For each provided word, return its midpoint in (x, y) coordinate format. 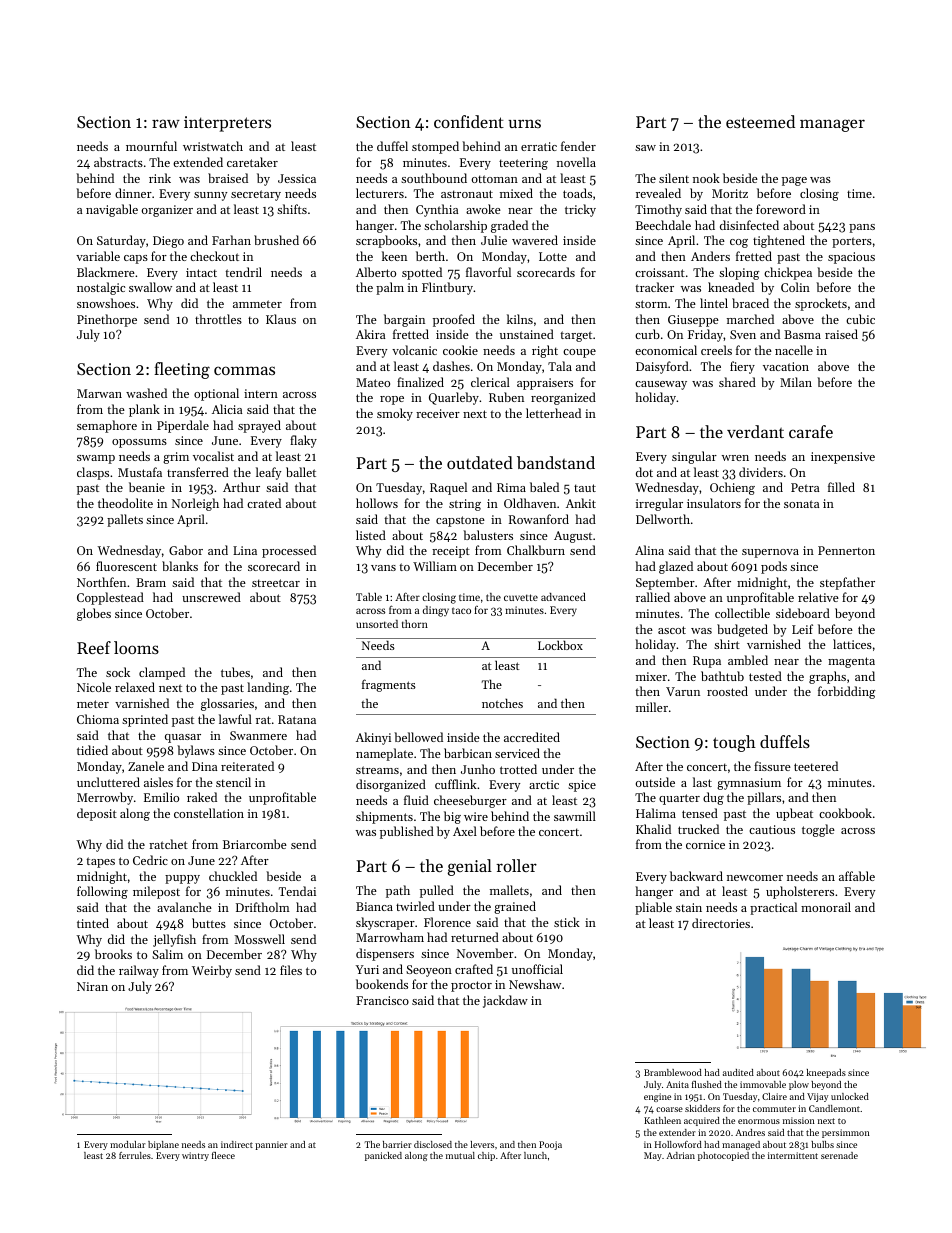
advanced (563, 597)
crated (264, 503)
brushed (276, 240)
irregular (659, 504)
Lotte (553, 256)
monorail (826, 907)
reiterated (247, 766)
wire (476, 816)
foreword (781, 209)
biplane (163, 1145)
